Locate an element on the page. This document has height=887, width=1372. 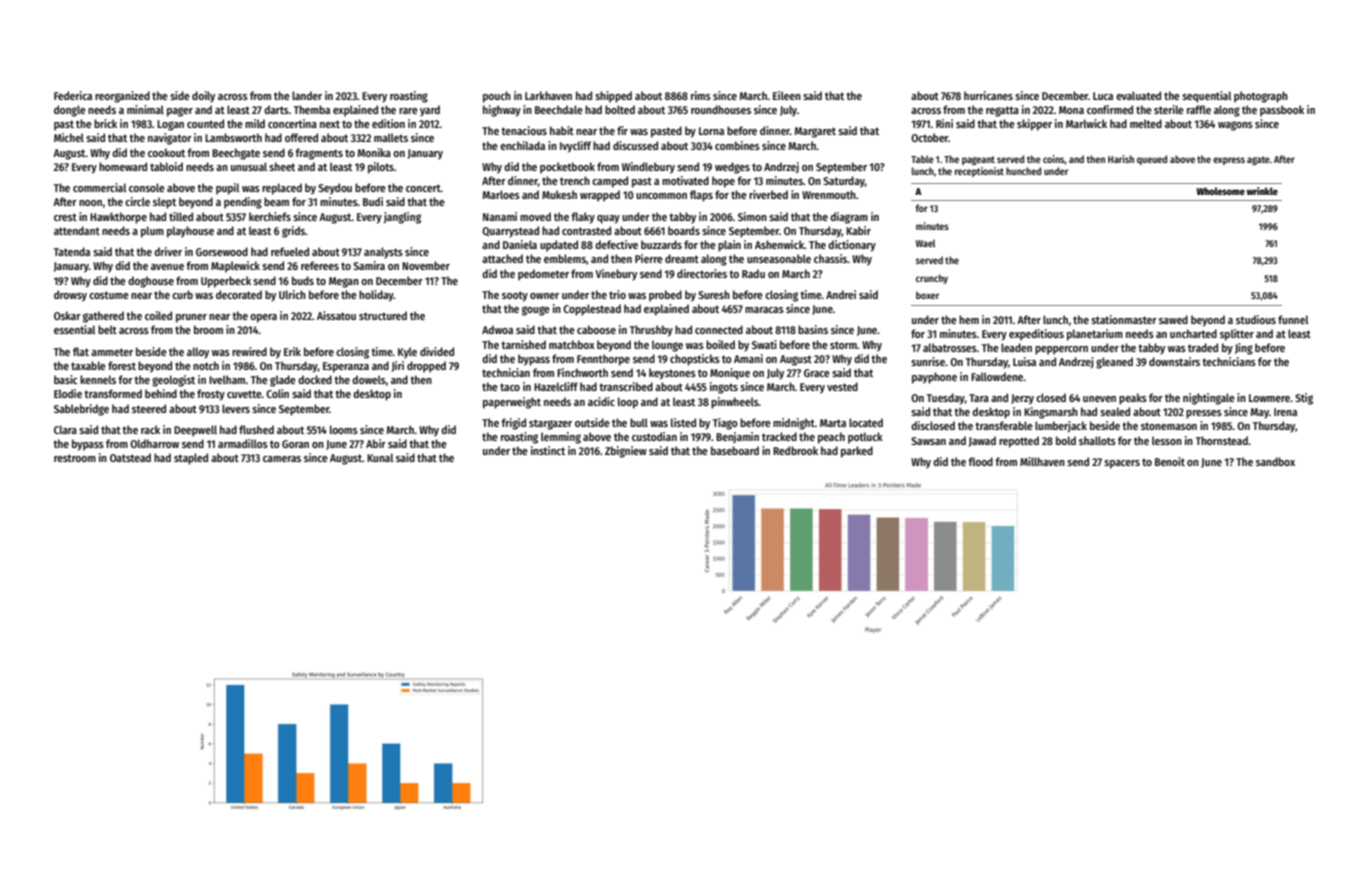
doghouse is located at coordinates (151, 282).
